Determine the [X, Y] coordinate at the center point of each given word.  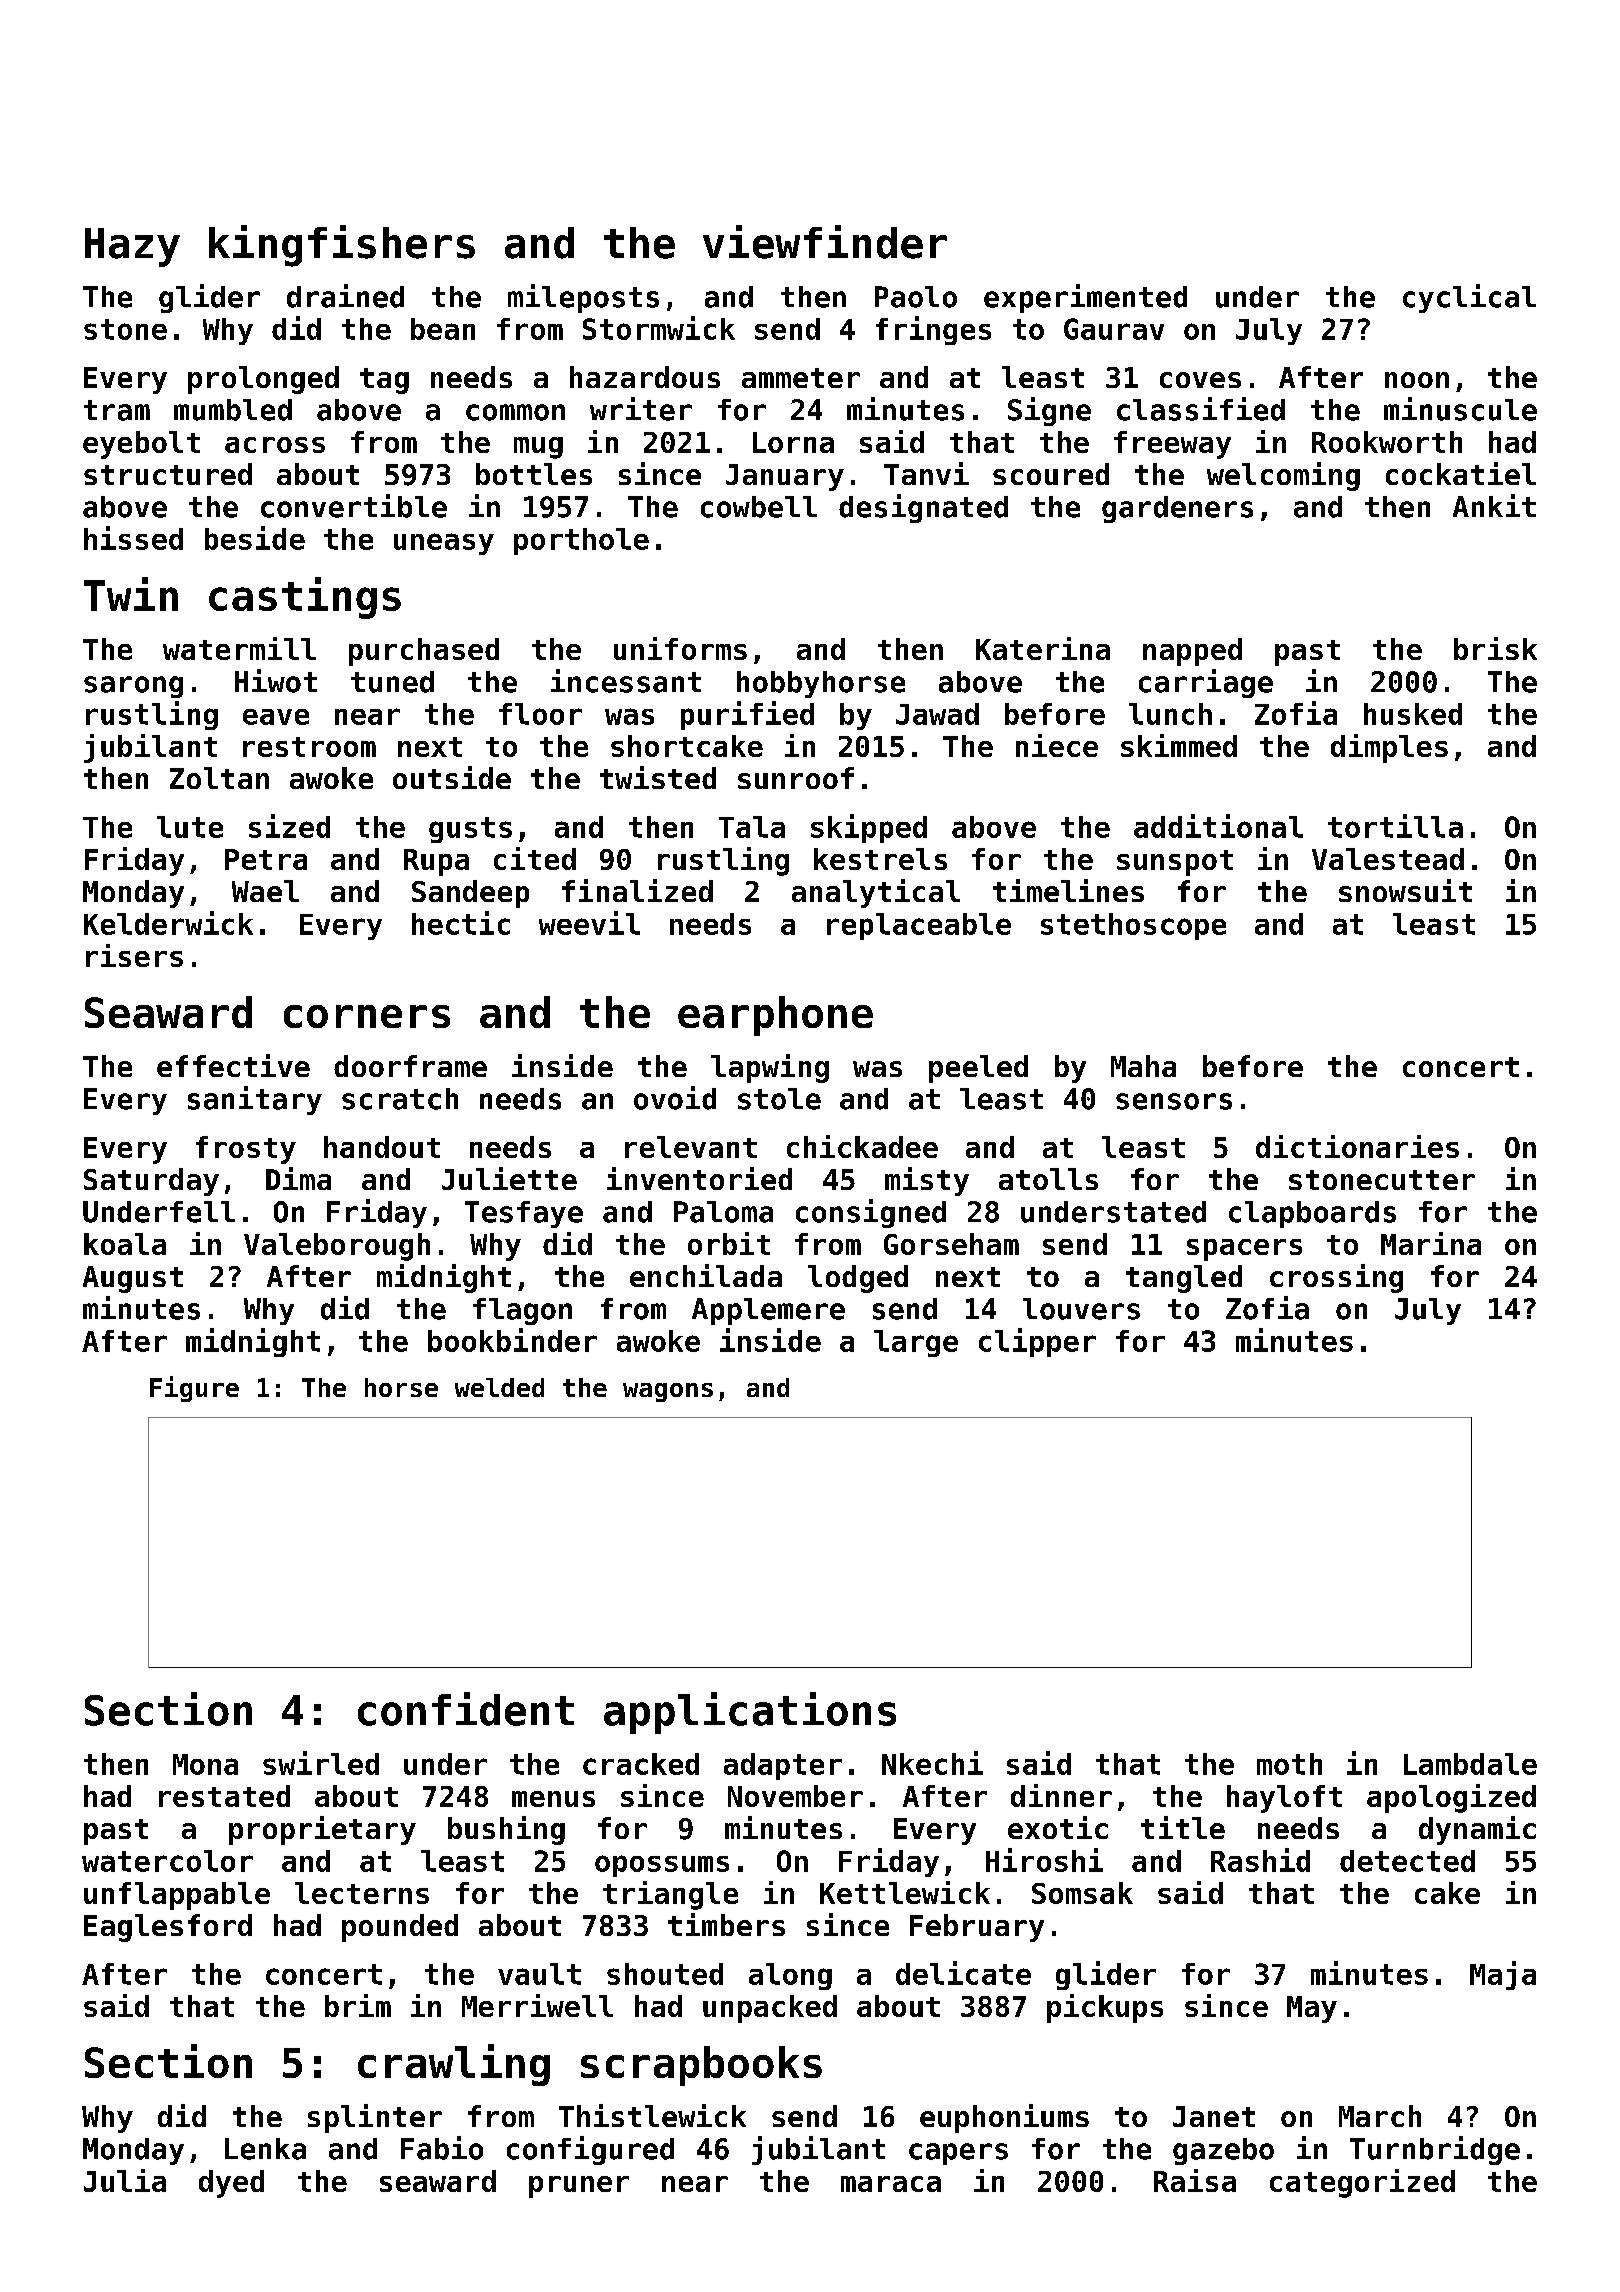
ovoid [675, 1098]
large [916, 1343]
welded [499, 1387]
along [790, 1976]
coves [1200, 380]
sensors [1174, 1101]
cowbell [759, 507]
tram [117, 410]
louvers [1081, 1309]
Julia [125, 2180]
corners [367, 1016]
